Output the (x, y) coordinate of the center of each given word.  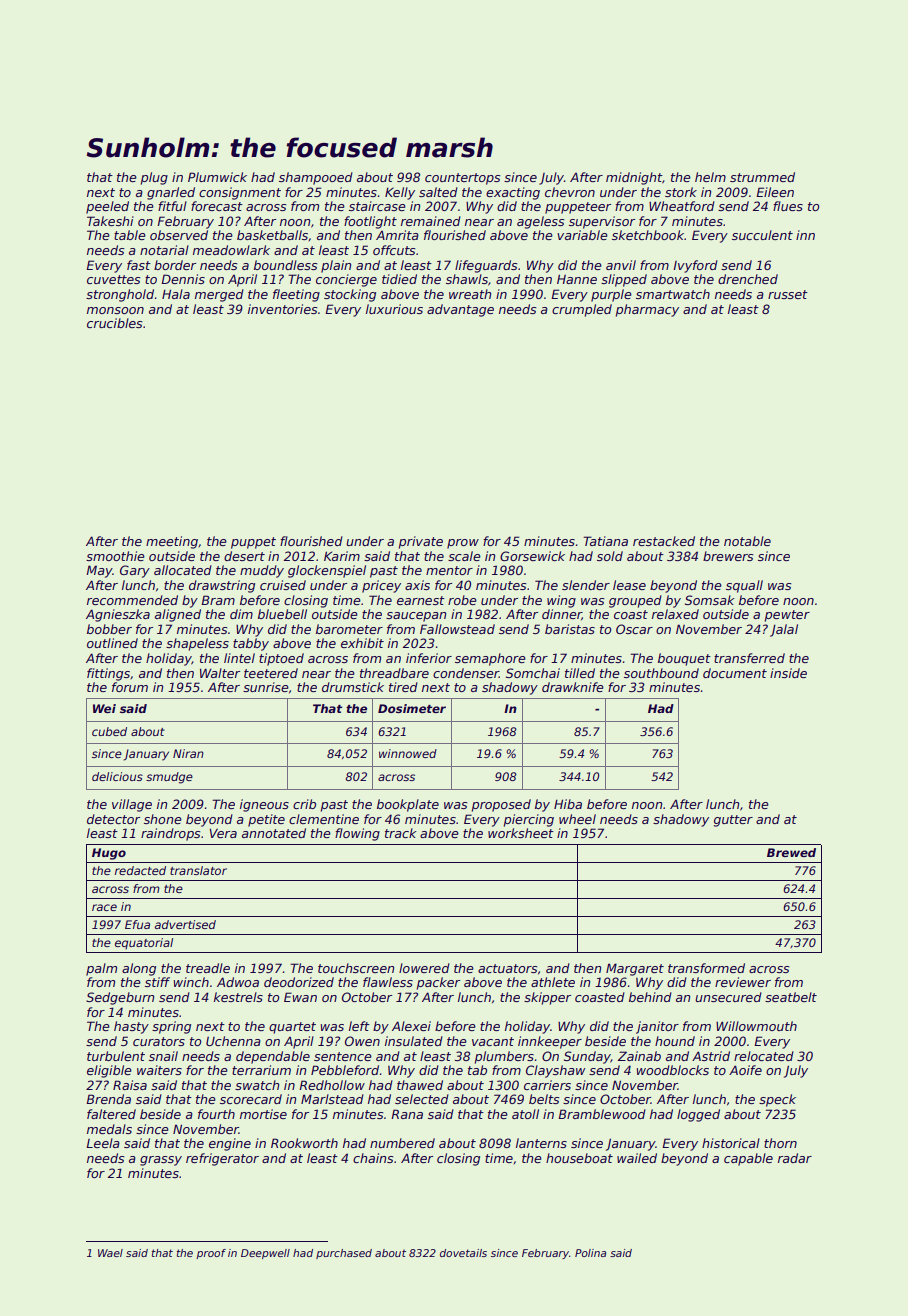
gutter (733, 821)
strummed (762, 177)
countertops (462, 179)
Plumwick (217, 177)
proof (211, 1254)
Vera (223, 833)
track (401, 833)
